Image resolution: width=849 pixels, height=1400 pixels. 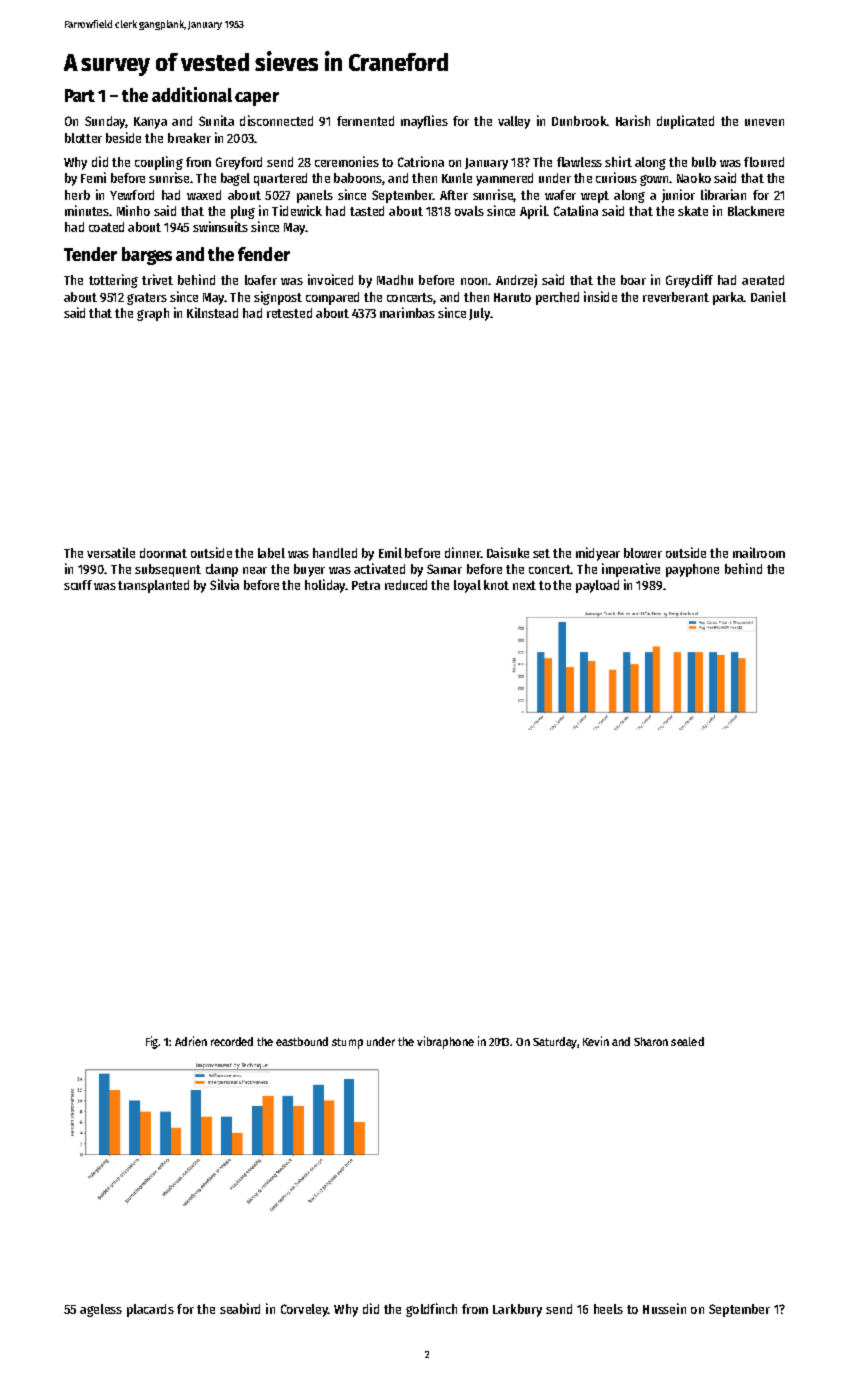 What do you see at coordinates (366, 585) in the screenshot?
I see `Petra` at bounding box center [366, 585].
